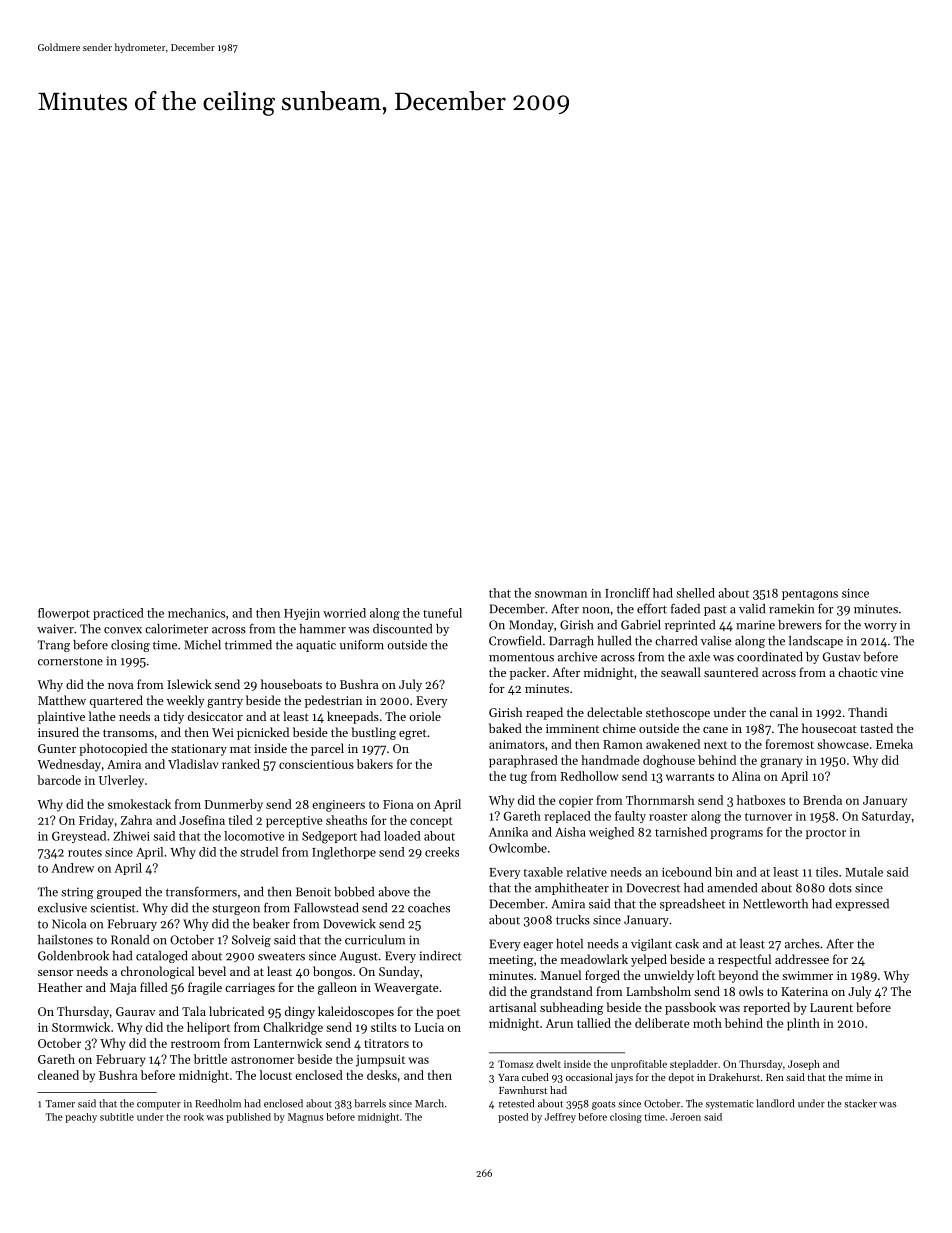 This page has width=952, height=1233. I want to click on expressed, so click(862, 905).
